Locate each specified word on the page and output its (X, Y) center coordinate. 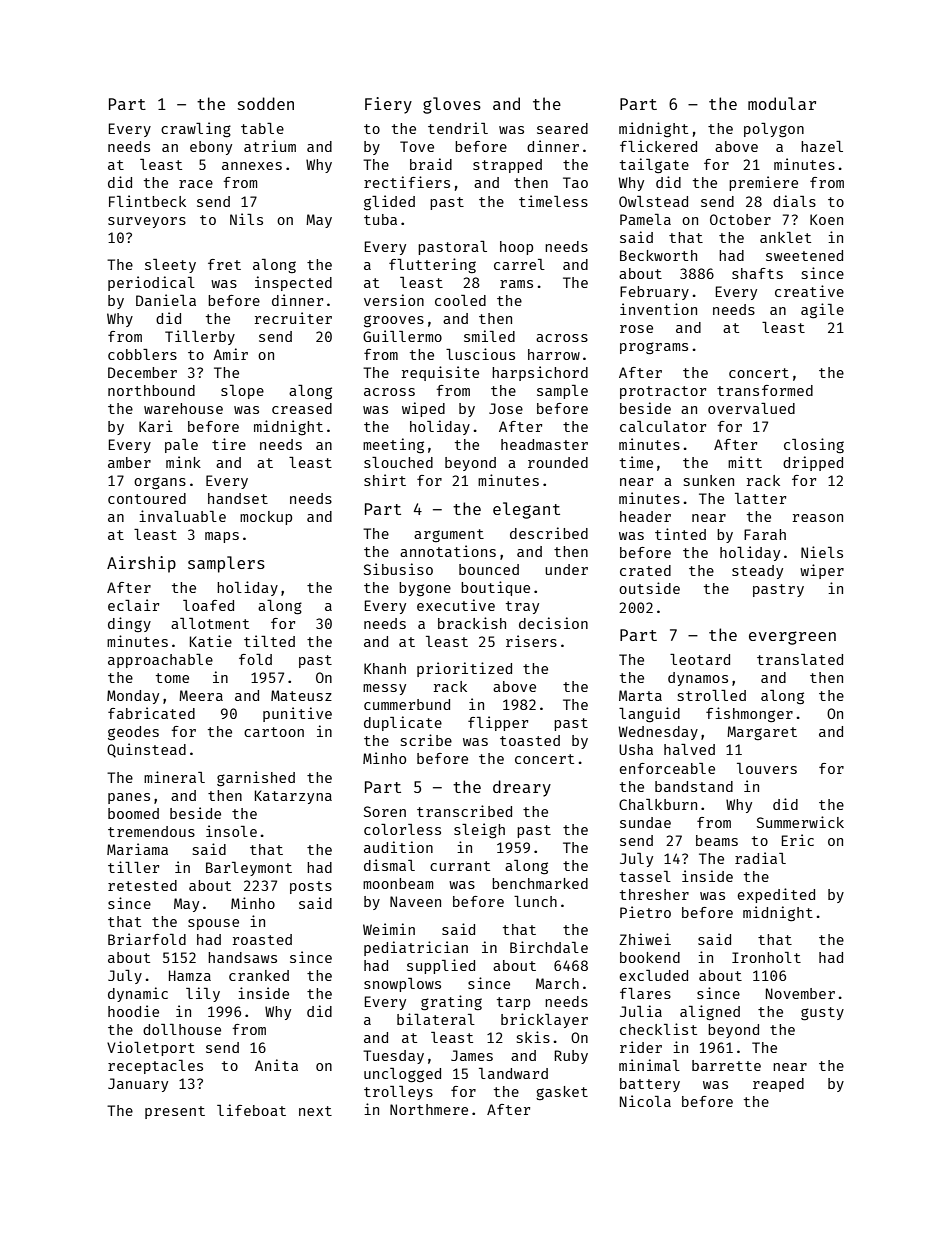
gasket (562, 1093)
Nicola (645, 1101)
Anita (276, 1065)
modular (782, 103)
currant (460, 866)
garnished (256, 778)
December (142, 372)
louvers (767, 768)
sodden (266, 103)
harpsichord (540, 373)
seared (562, 128)
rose (636, 329)
